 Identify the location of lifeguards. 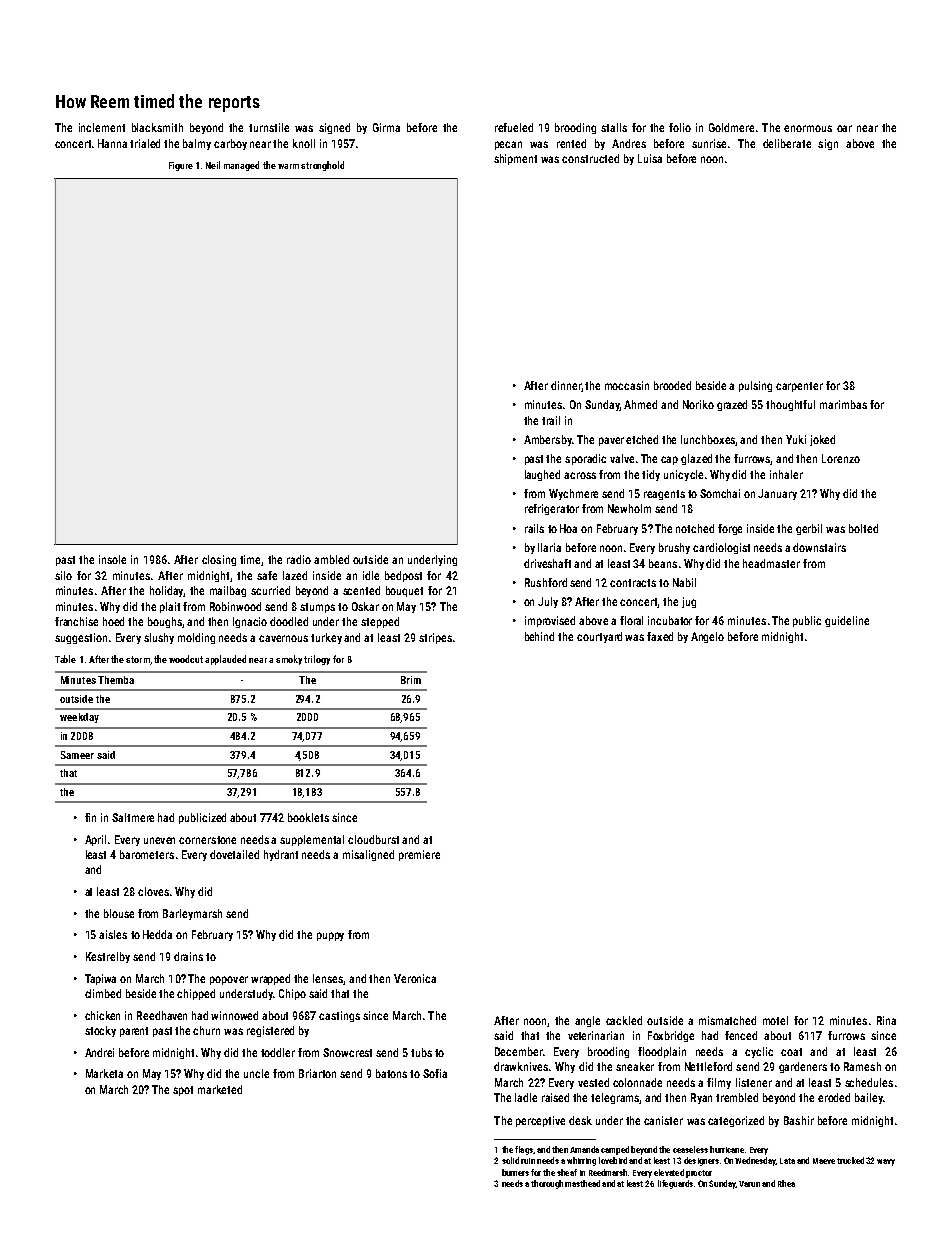
(675, 1184).
